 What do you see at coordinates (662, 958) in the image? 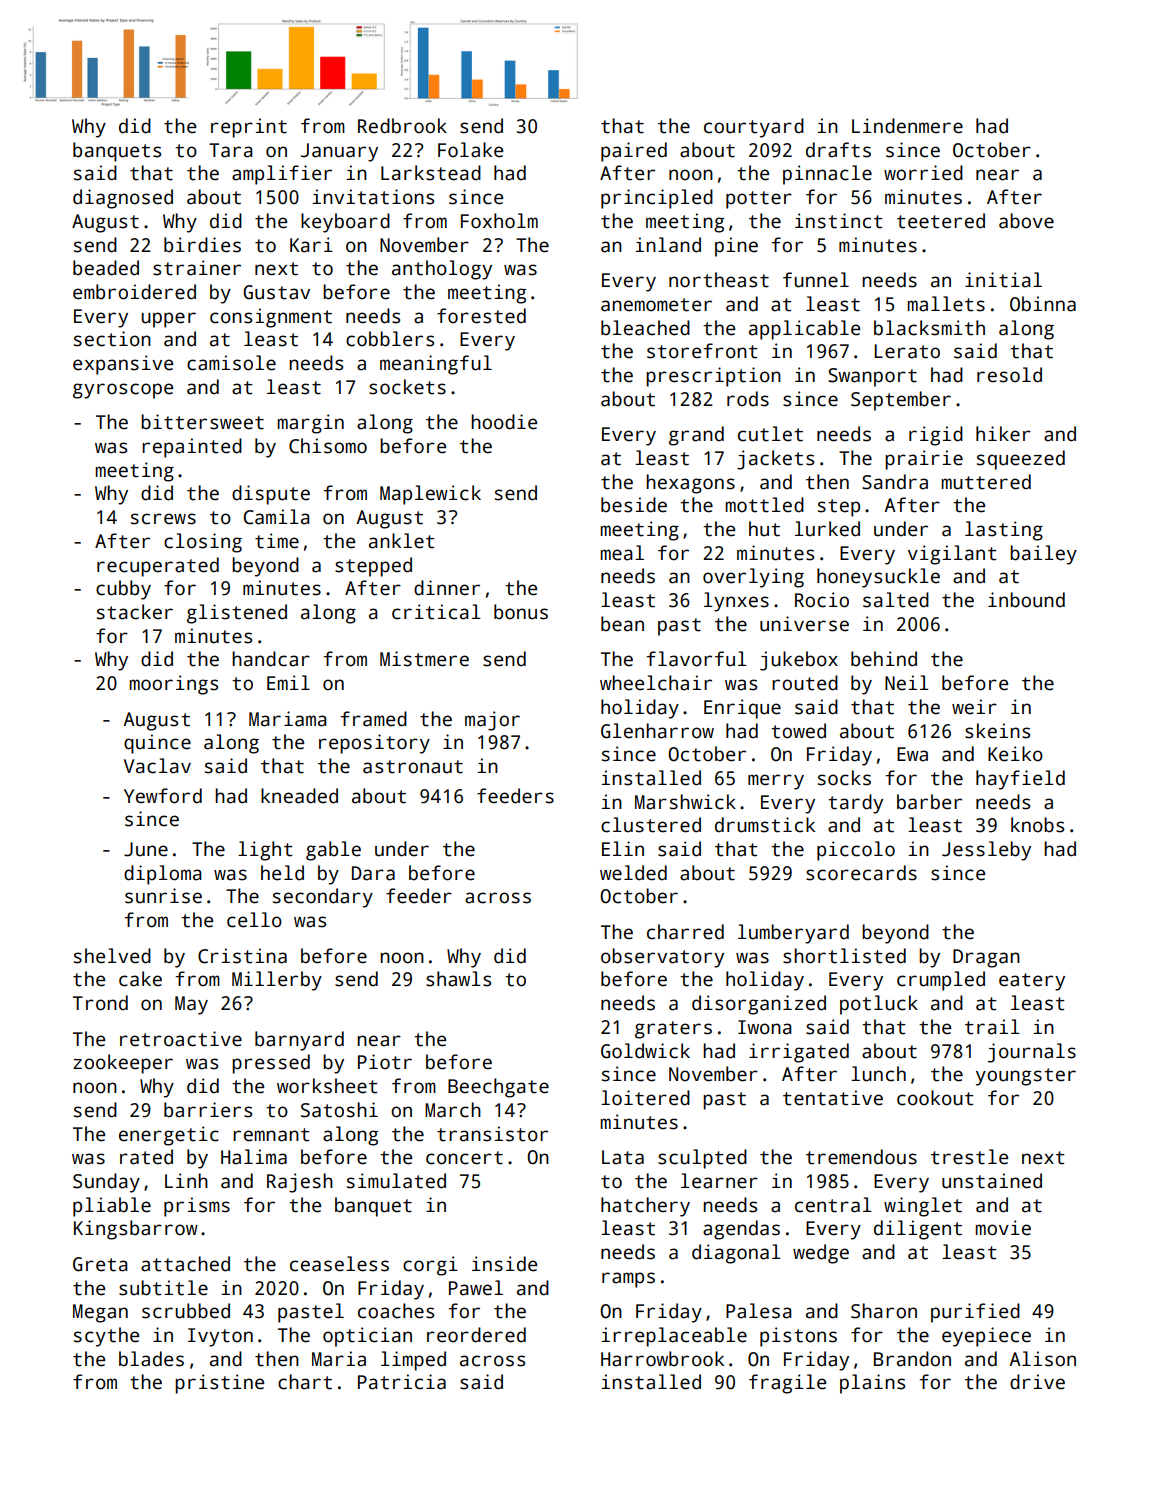
I see `observatory` at bounding box center [662, 958].
